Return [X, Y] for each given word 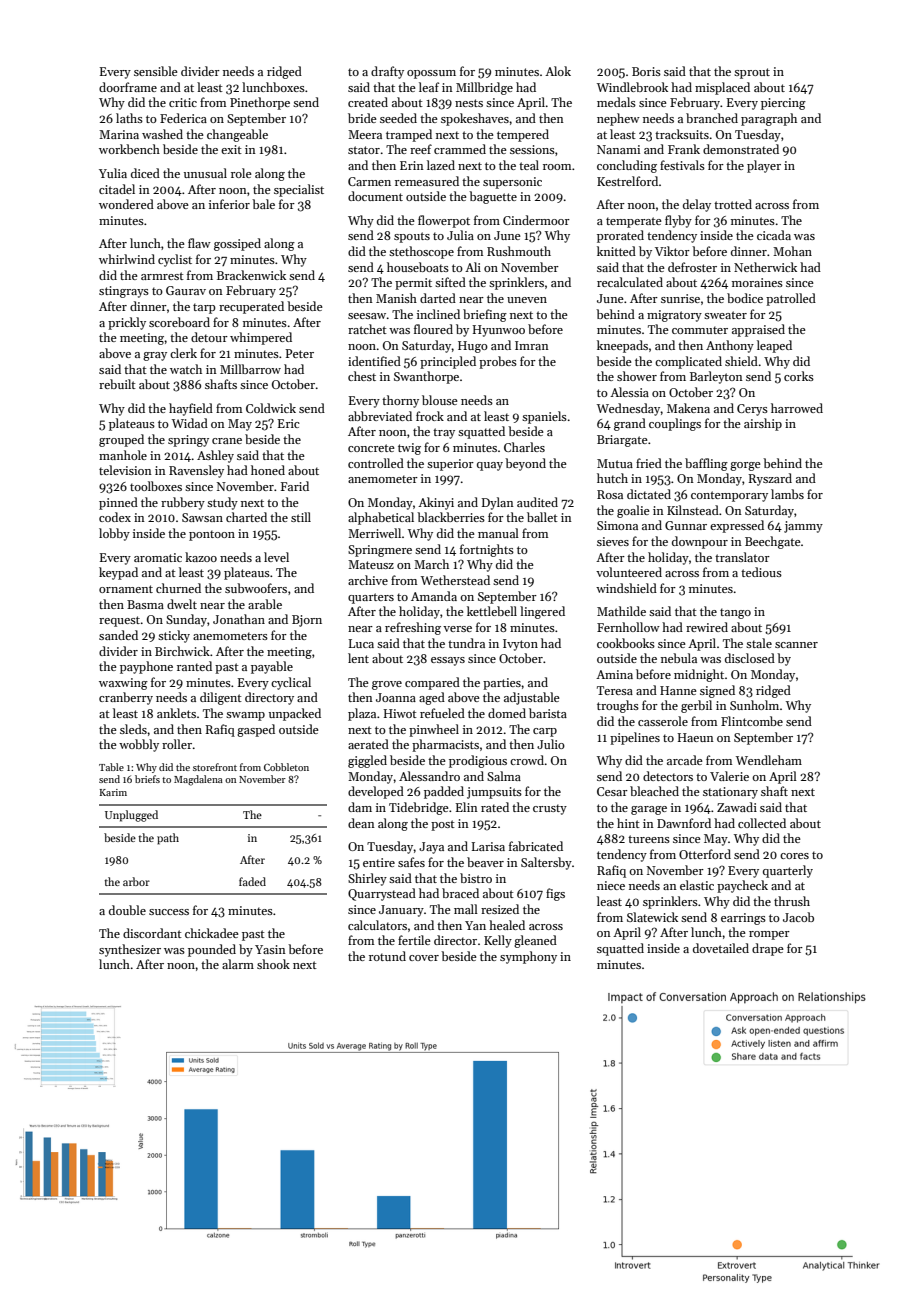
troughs [618, 706]
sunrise [680, 298]
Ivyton [520, 645]
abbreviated [380, 416]
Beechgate [773, 542]
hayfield [191, 409]
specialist [299, 190]
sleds [133, 729]
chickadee [212, 933]
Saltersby [546, 863]
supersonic [512, 183]
